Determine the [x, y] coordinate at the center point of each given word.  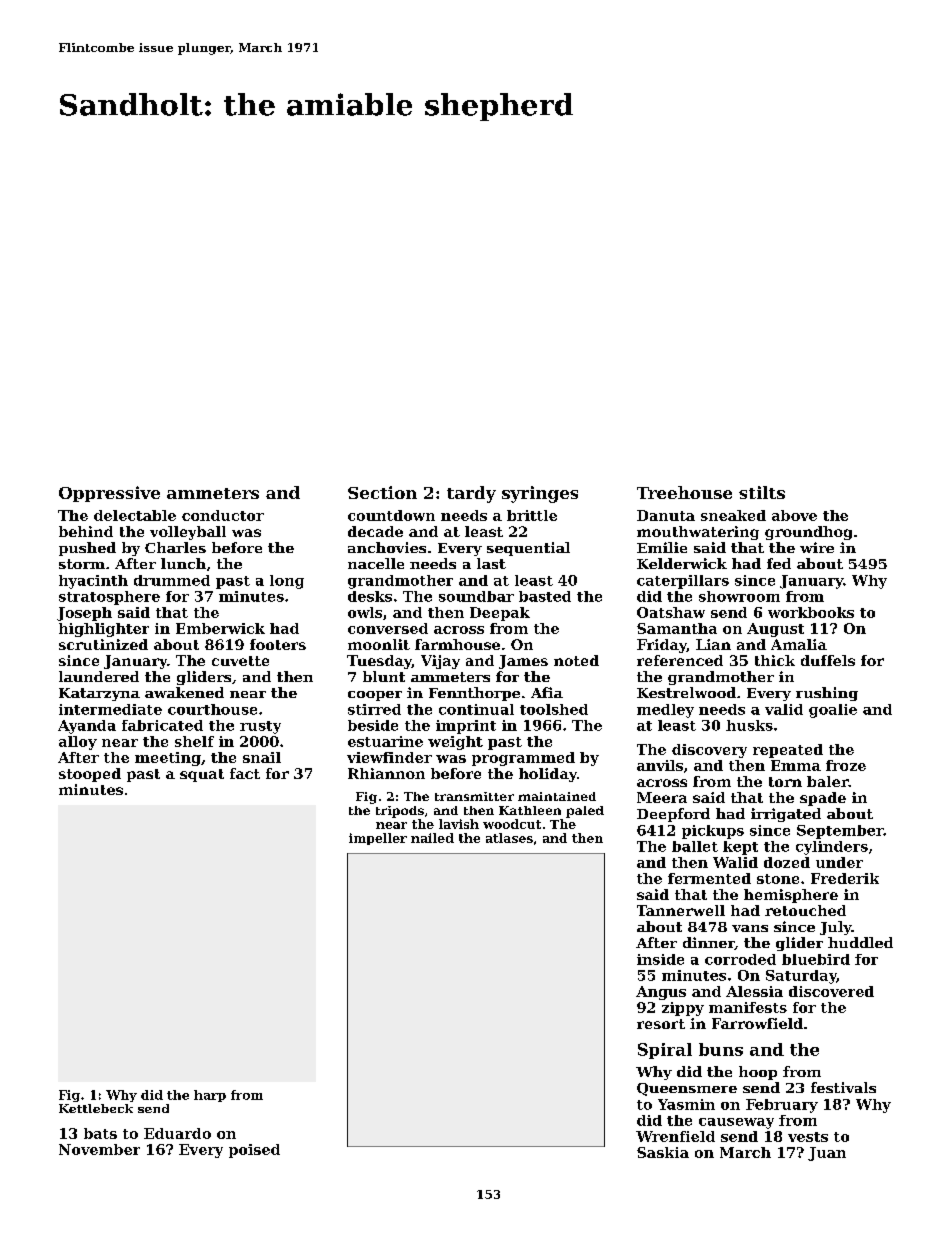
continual [476, 709]
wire [817, 547]
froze [846, 765]
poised [254, 1151]
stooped [90, 775]
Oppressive [109, 494]
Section [382, 492]
